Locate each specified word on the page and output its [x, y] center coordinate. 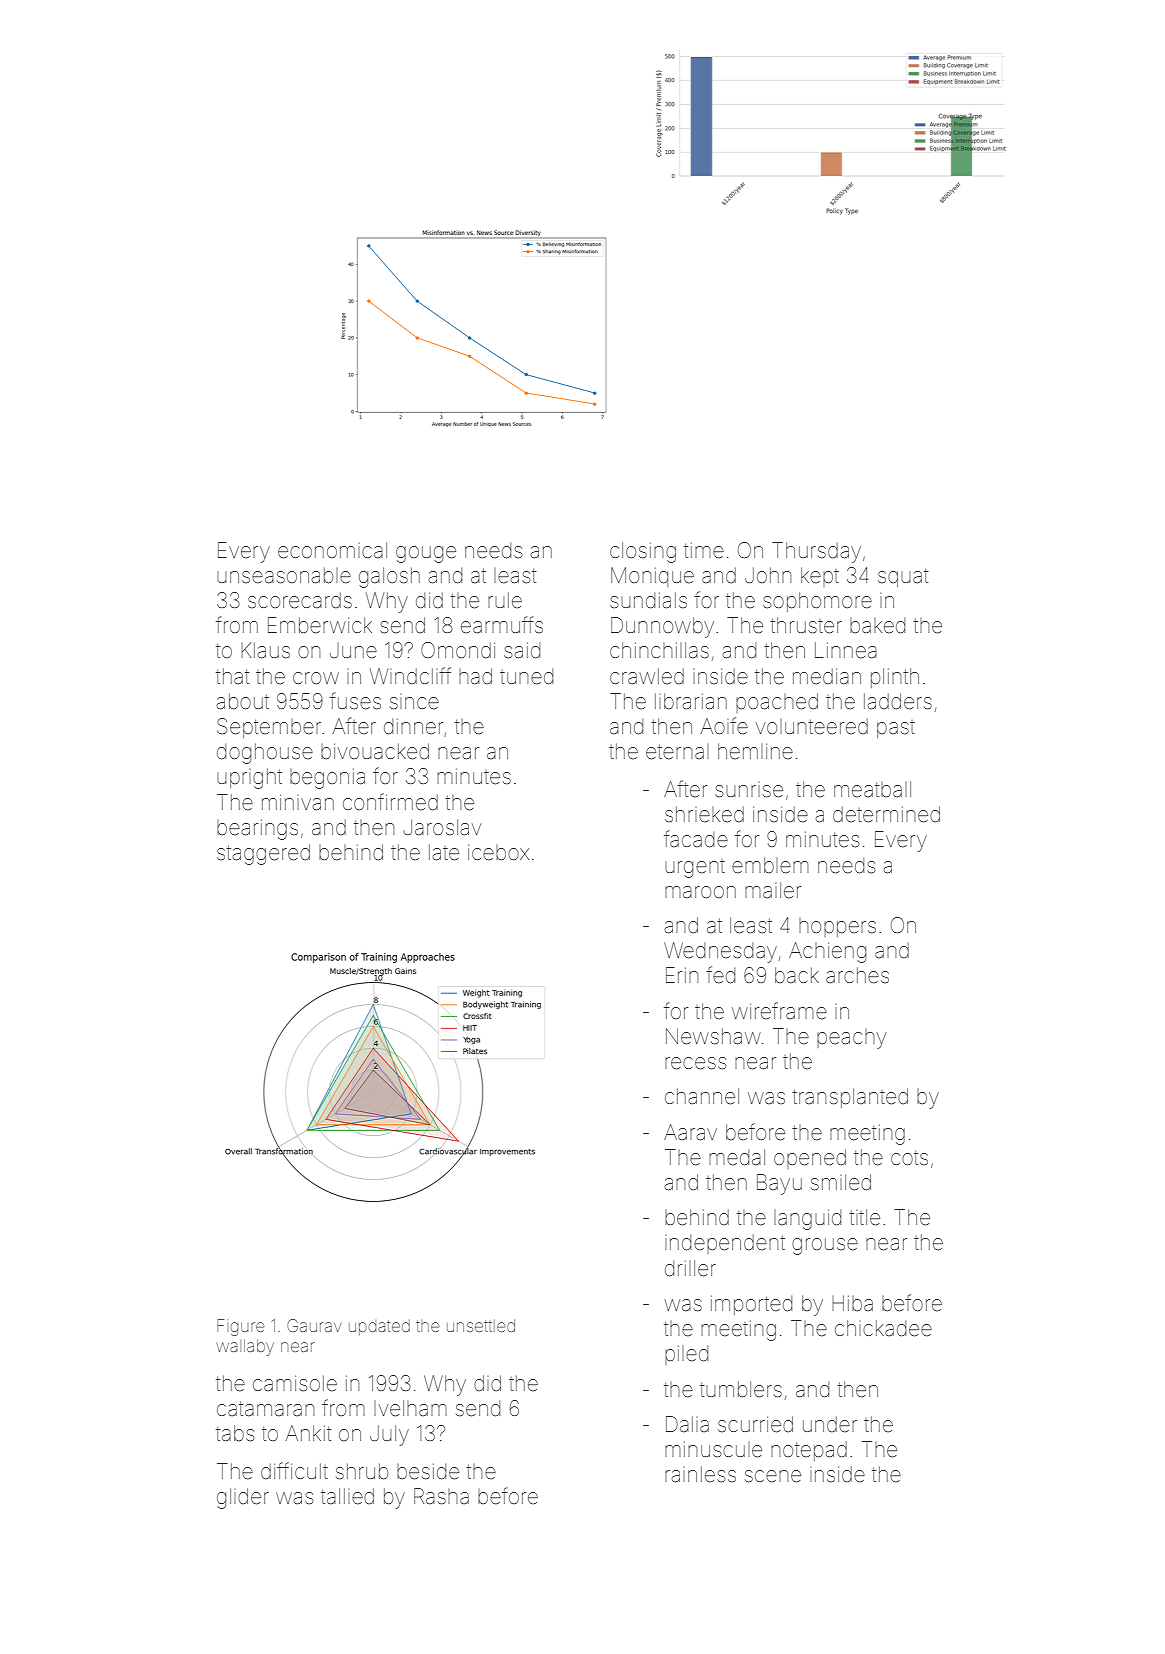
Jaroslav [442, 827]
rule [505, 600]
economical [332, 550]
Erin [682, 975]
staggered [263, 854]
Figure [240, 1327]
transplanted [850, 1098]
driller [690, 1268]
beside [428, 1472]
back [797, 975]
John [768, 575]
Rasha [441, 1496]
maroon [700, 892]
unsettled [481, 1325]
